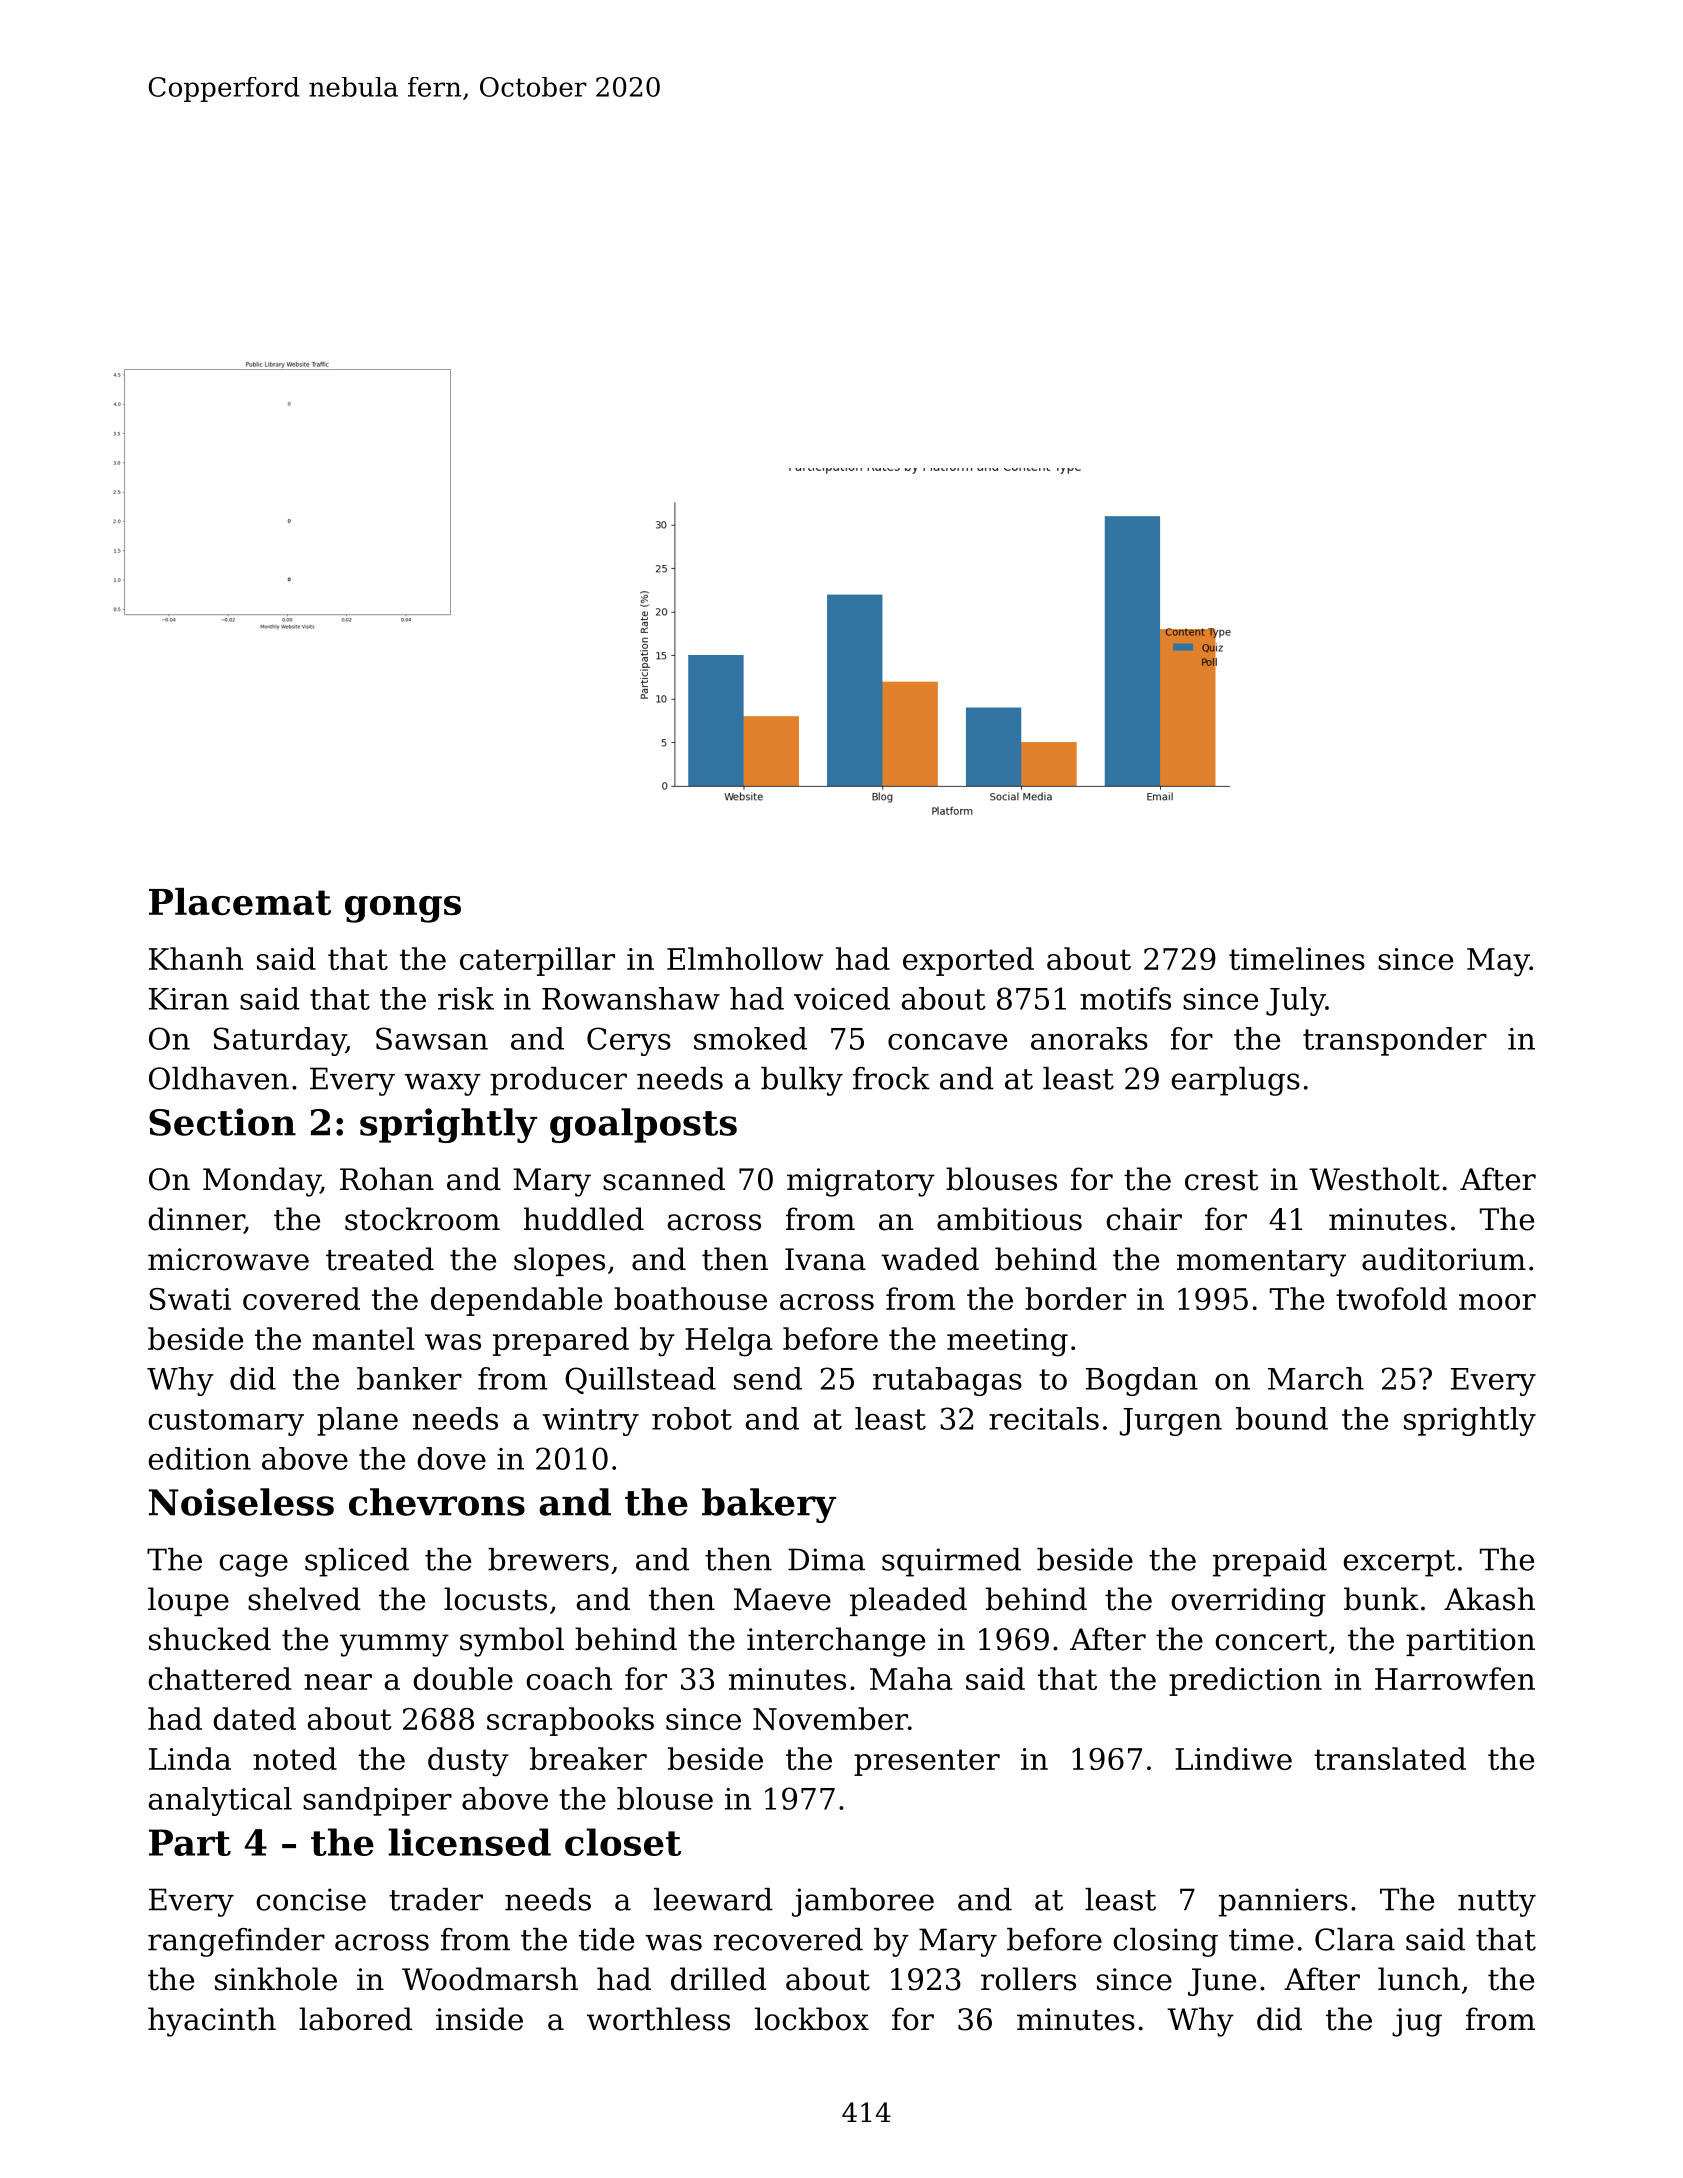 This document has width=1683, height=2178. I want to click on bakery, so click(769, 1505).
